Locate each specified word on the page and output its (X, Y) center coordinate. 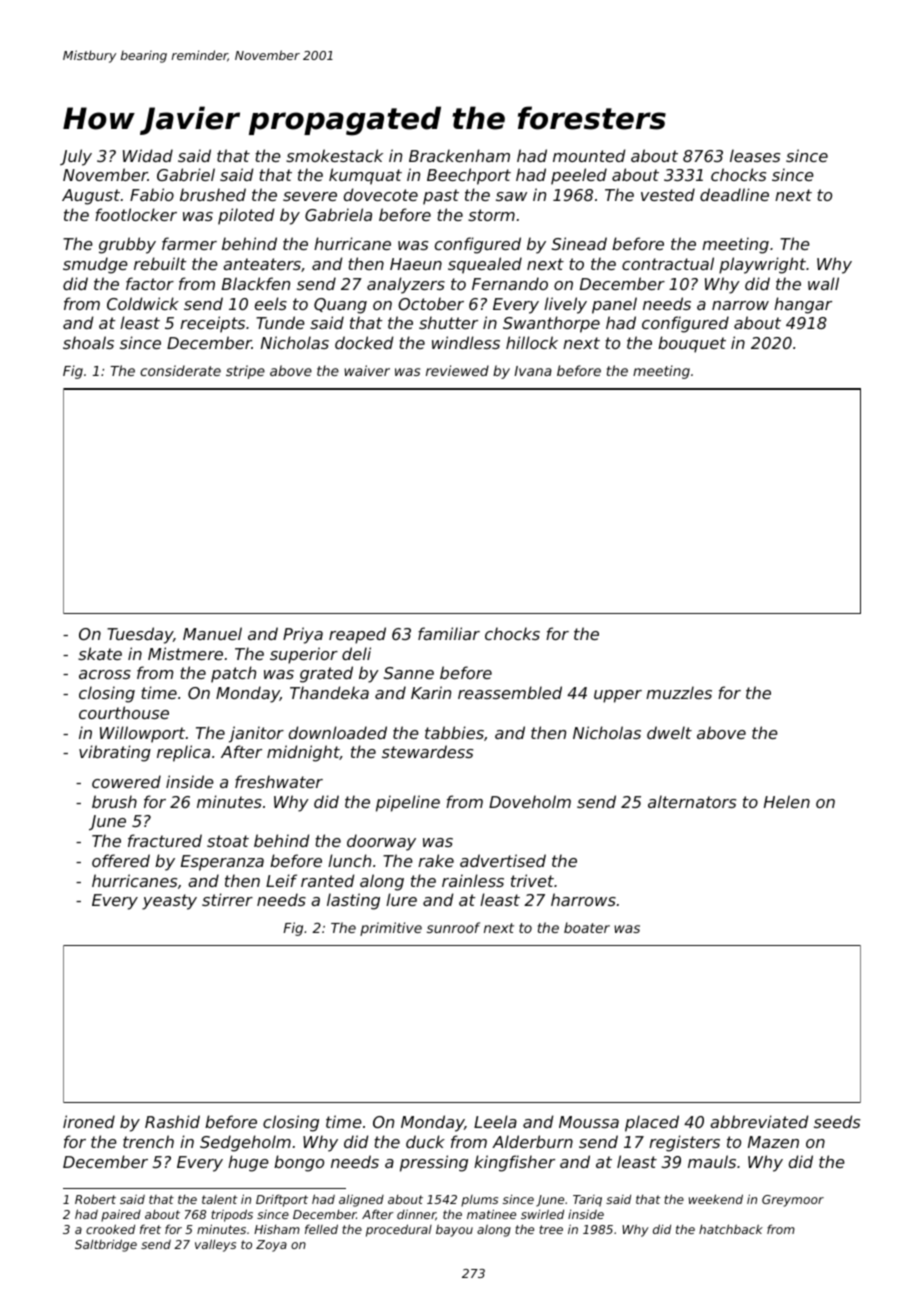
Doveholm (530, 801)
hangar (803, 305)
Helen (787, 801)
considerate (180, 370)
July (76, 157)
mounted (589, 155)
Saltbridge (106, 1245)
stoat (228, 841)
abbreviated (759, 1121)
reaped (357, 635)
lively (565, 305)
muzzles (679, 692)
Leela (495, 1121)
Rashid (172, 1121)
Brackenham (459, 155)
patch (233, 674)
